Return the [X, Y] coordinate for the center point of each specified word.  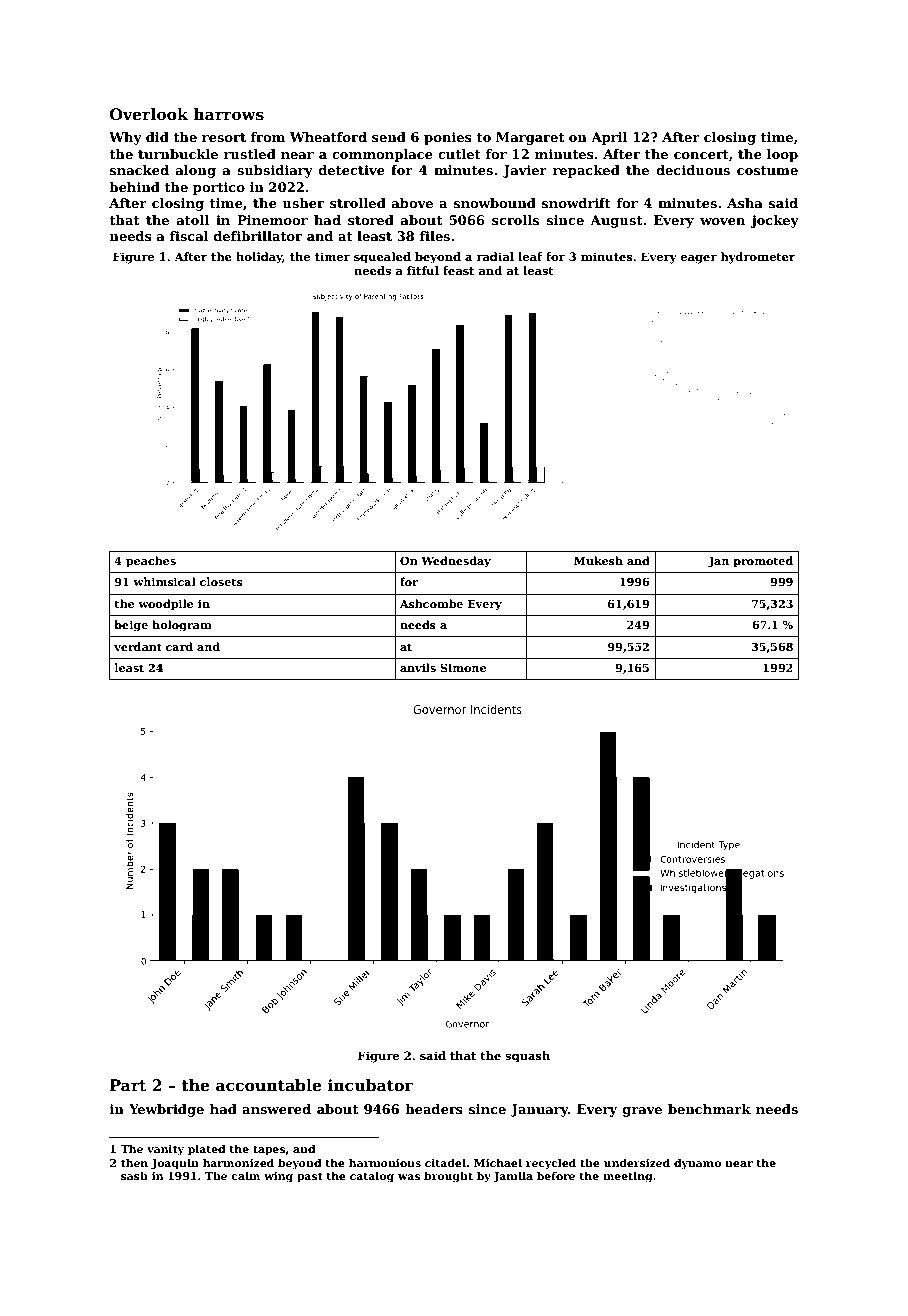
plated [206, 1149]
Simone [463, 667]
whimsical [164, 581]
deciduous [693, 170]
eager [699, 259]
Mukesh [598, 560]
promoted [763, 562]
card [179, 646]
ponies [448, 138]
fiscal [189, 236]
